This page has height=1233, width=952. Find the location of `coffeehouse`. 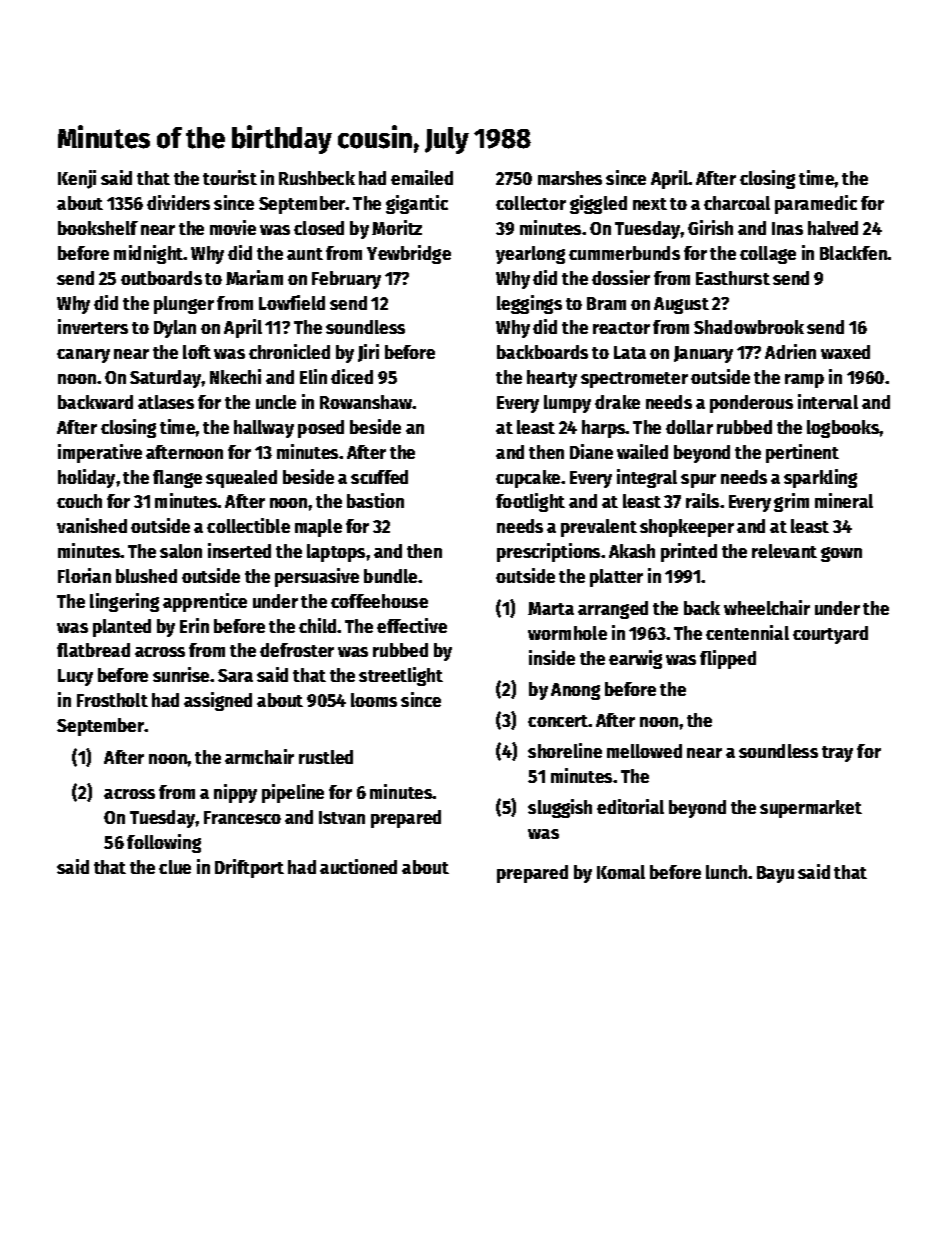

coffeehouse is located at coordinates (379, 601).
